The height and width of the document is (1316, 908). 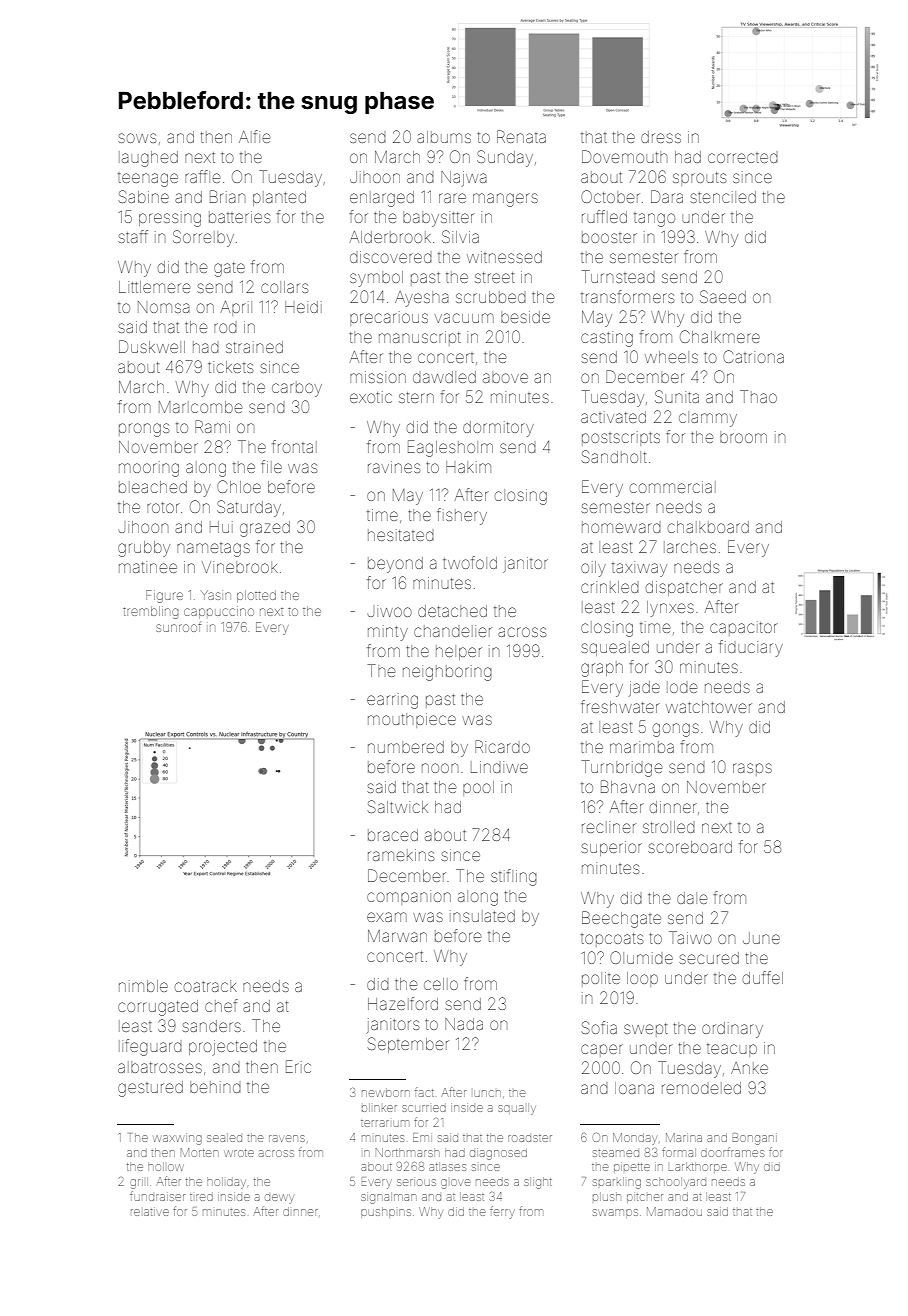 What do you see at coordinates (444, 137) in the document?
I see `albums` at bounding box center [444, 137].
